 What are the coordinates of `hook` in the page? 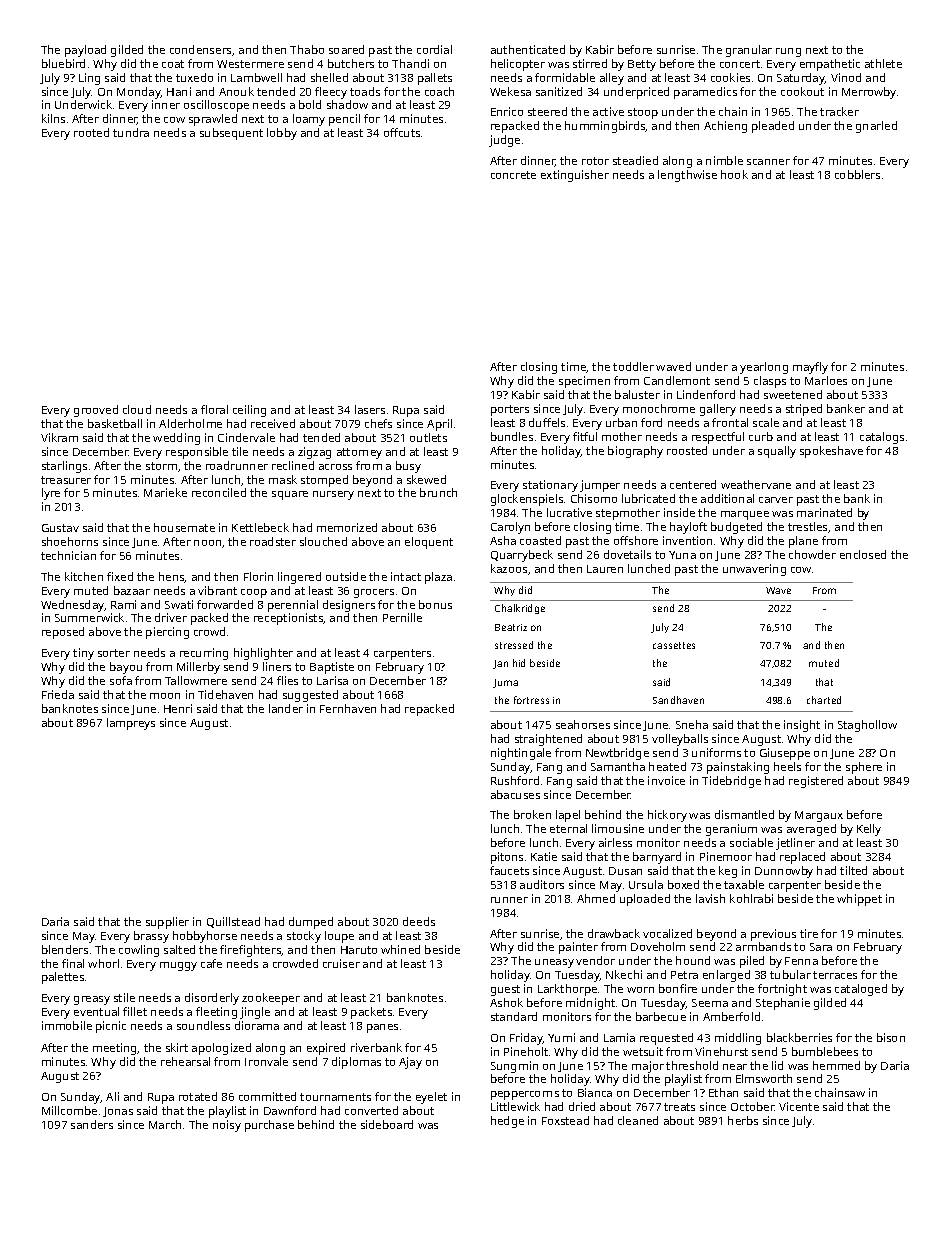 It's located at (734, 174).
